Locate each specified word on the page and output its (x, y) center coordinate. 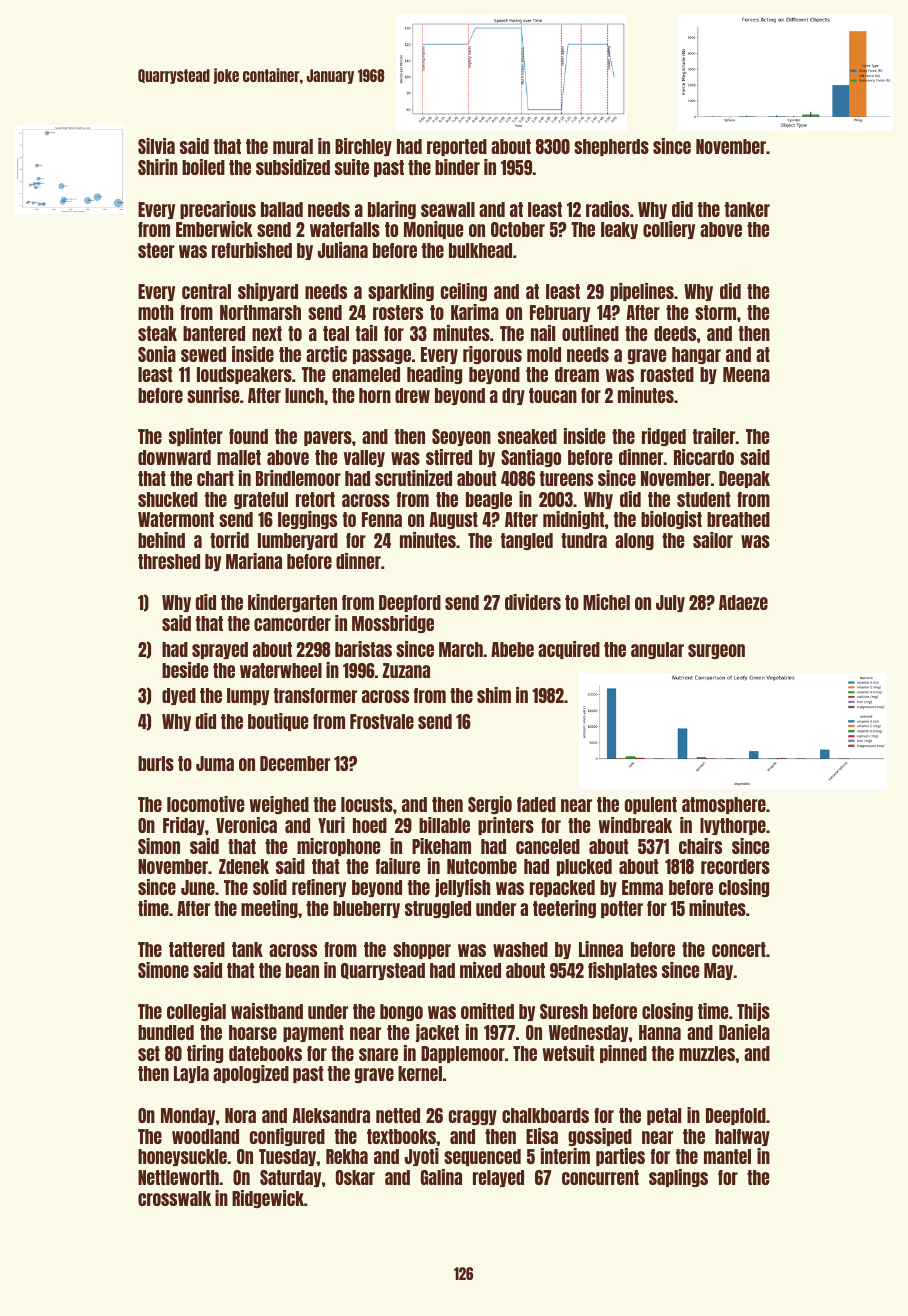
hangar (696, 355)
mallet (239, 457)
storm (715, 312)
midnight (573, 520)
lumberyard (298, 541)
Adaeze (743, 602)
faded (536, 804)
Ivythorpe (733, 826)
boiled (203, 167)
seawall (448, 209)
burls (156, 763)
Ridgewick (268, 1199)
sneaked (527, 436)
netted (398, 1115)
